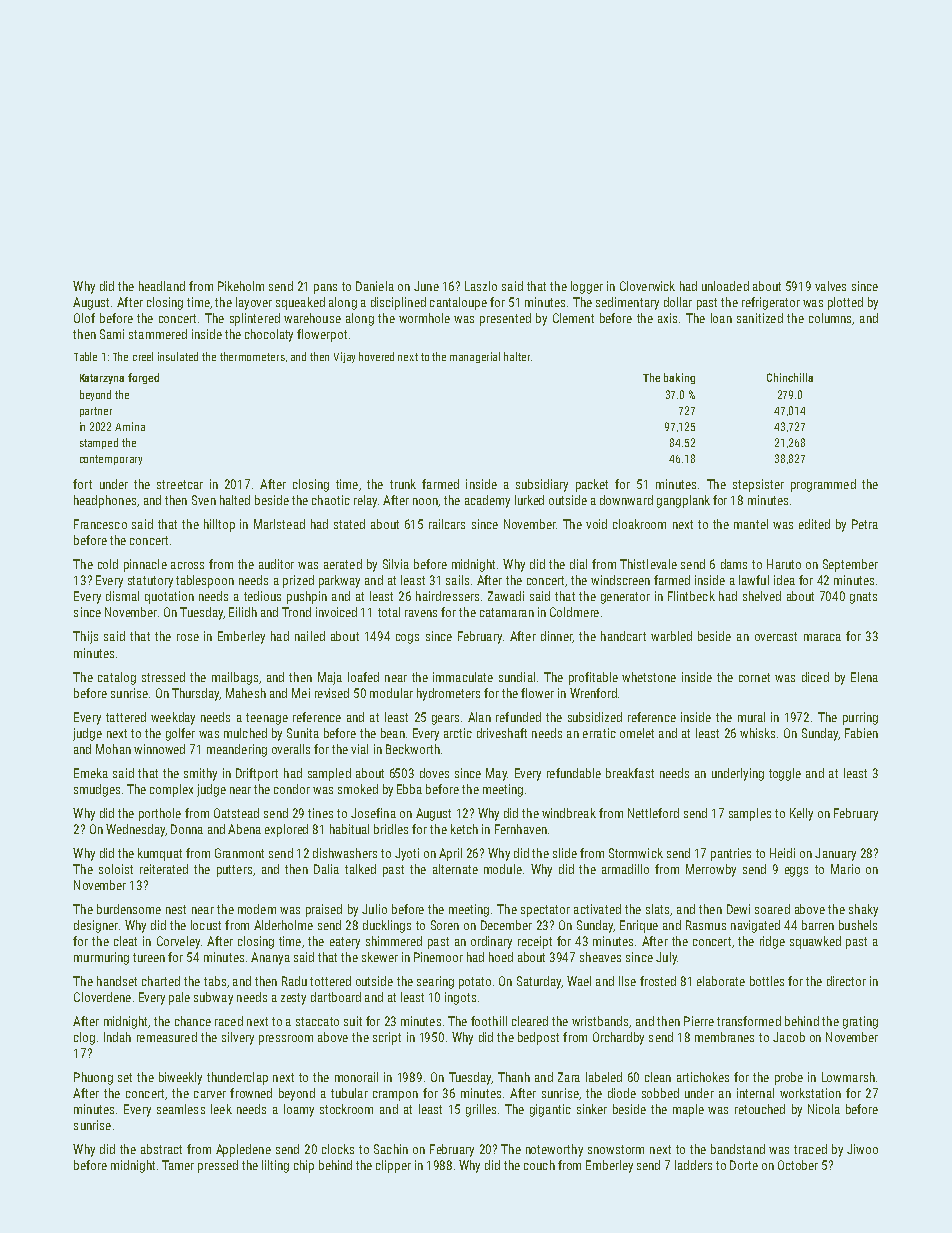 This screenshot has height=1233, width=952. Describe the element at coordinates (158, 334) in the screenshot. I see `stammered` at that location.
